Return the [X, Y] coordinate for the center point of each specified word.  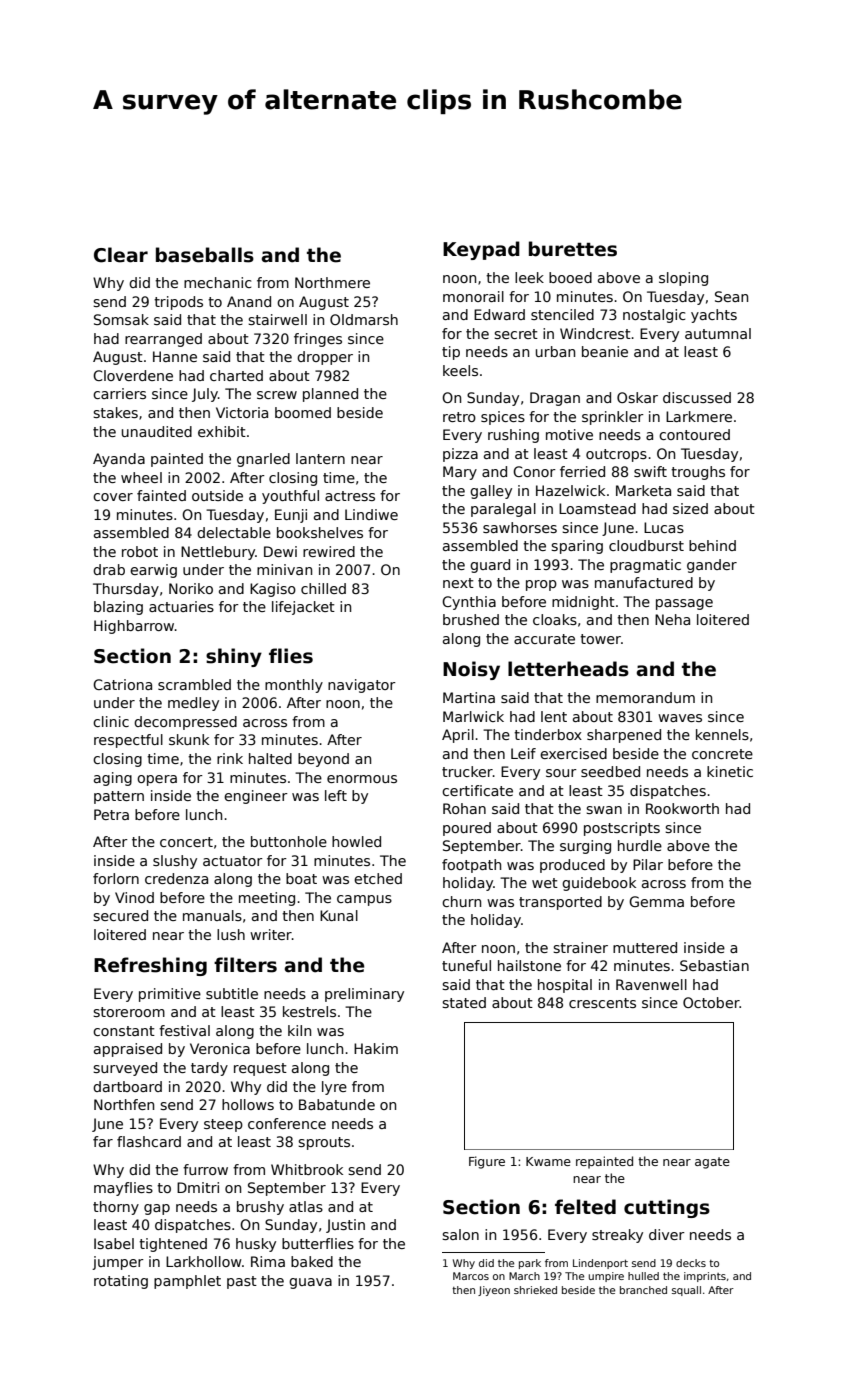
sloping [683, 279]
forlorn [116, 878]
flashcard [149, 1141]
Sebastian [714, 965]
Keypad [481, 250]
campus [364, 900]
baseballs [205, 255]
